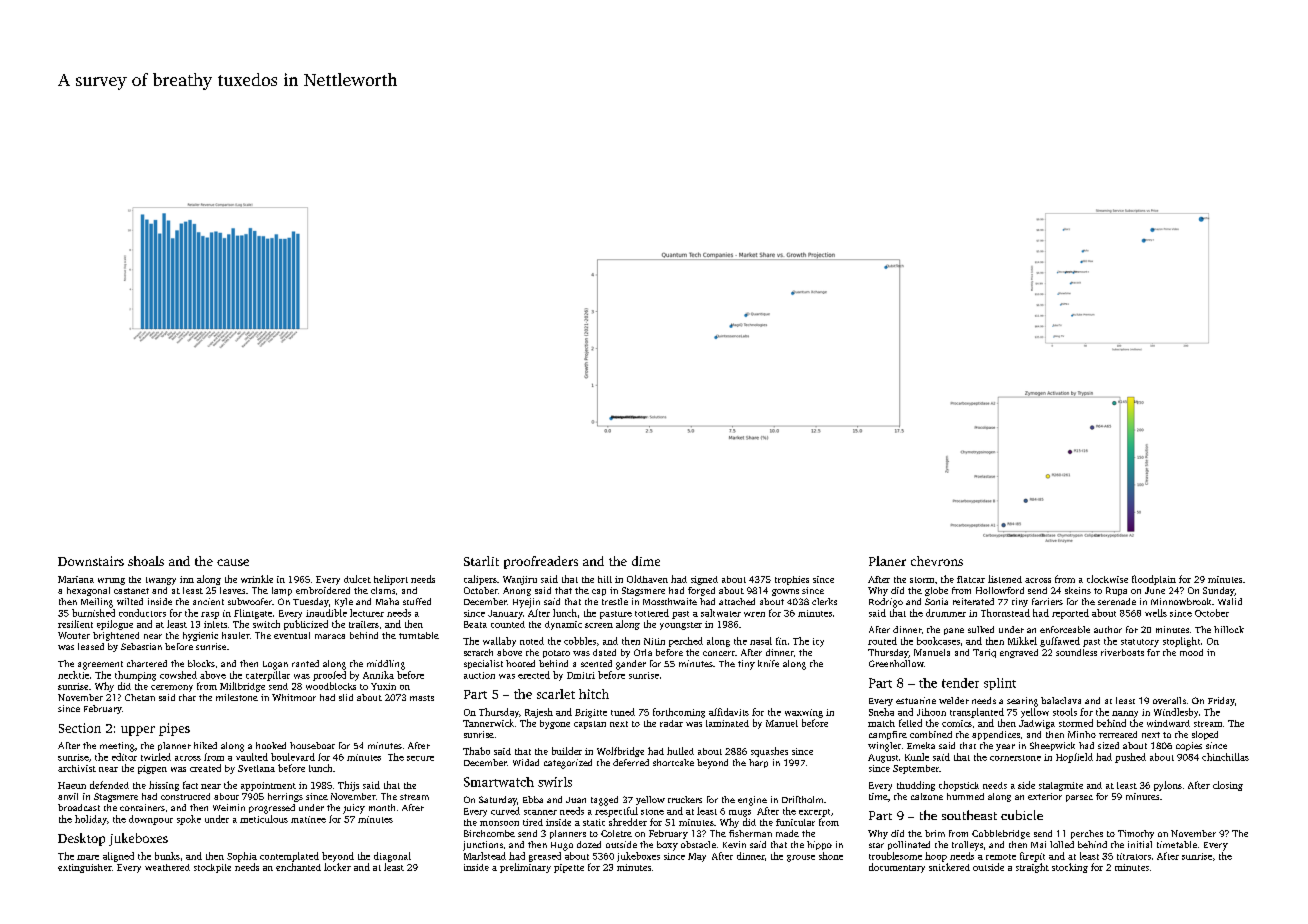 The height and width of the screenshot is (924, 1308). What do you see at coordinates (80, 728) in the screenshot?
I see `Section` at bounding box center [80, 728].
